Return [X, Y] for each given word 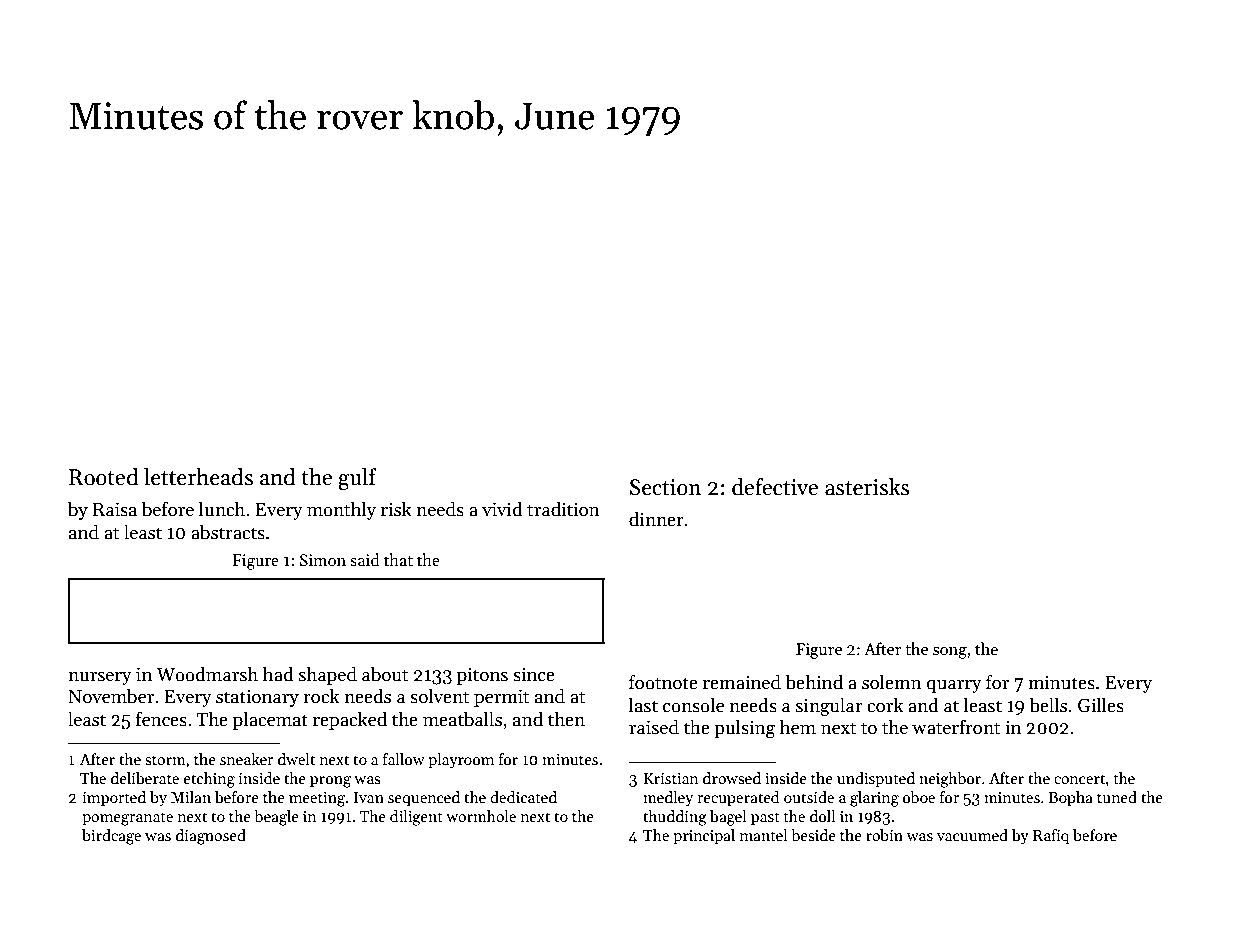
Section [665, 487]
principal [704, 836]
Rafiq [1051, 836]
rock [321, 696]
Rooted [104, 477]
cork [885, 705]
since [534, 674]
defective [775, 487]
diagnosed [211, 837]
